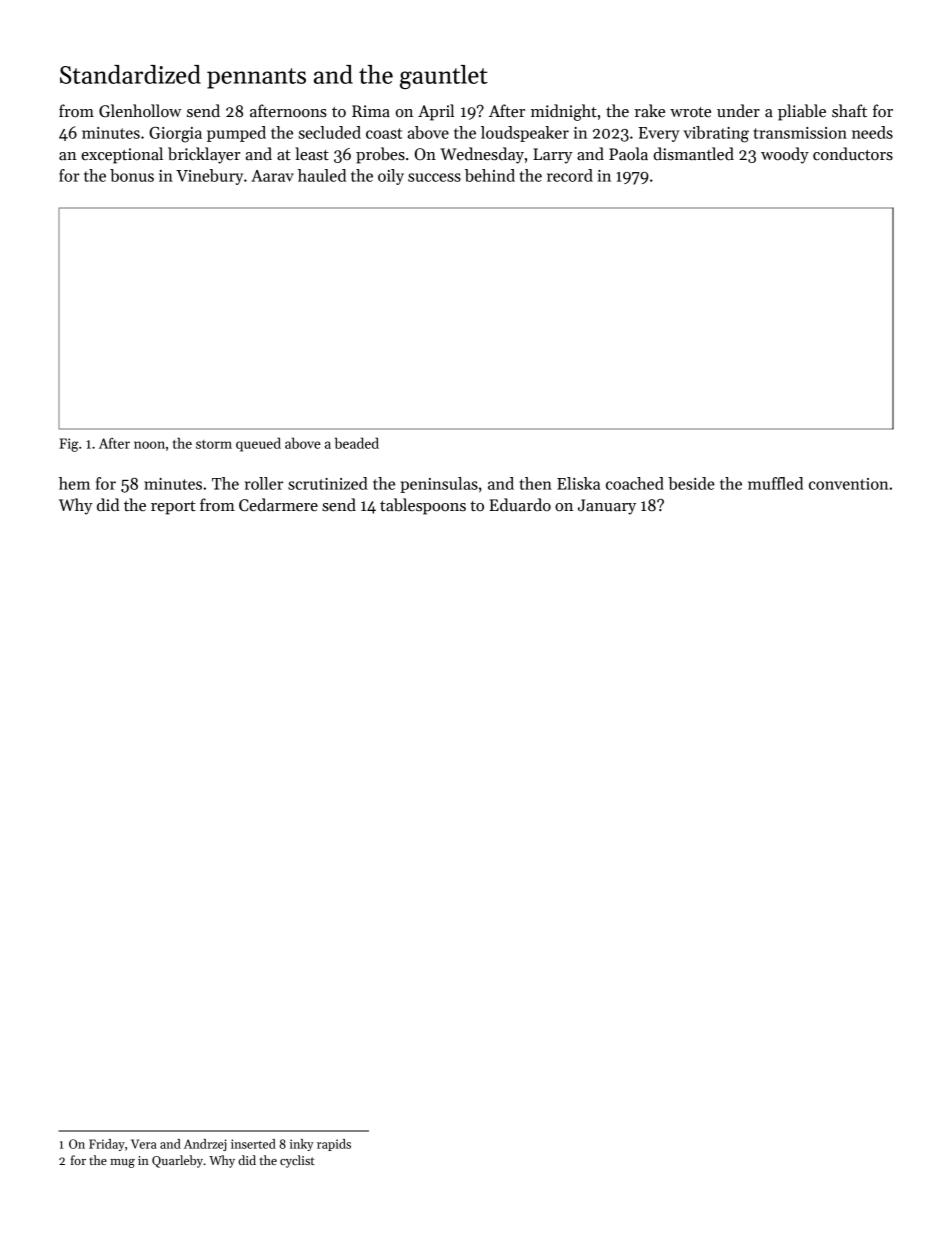 This page has width=952, height=1233. I want to click on Eduardo, so click(520, 505).
